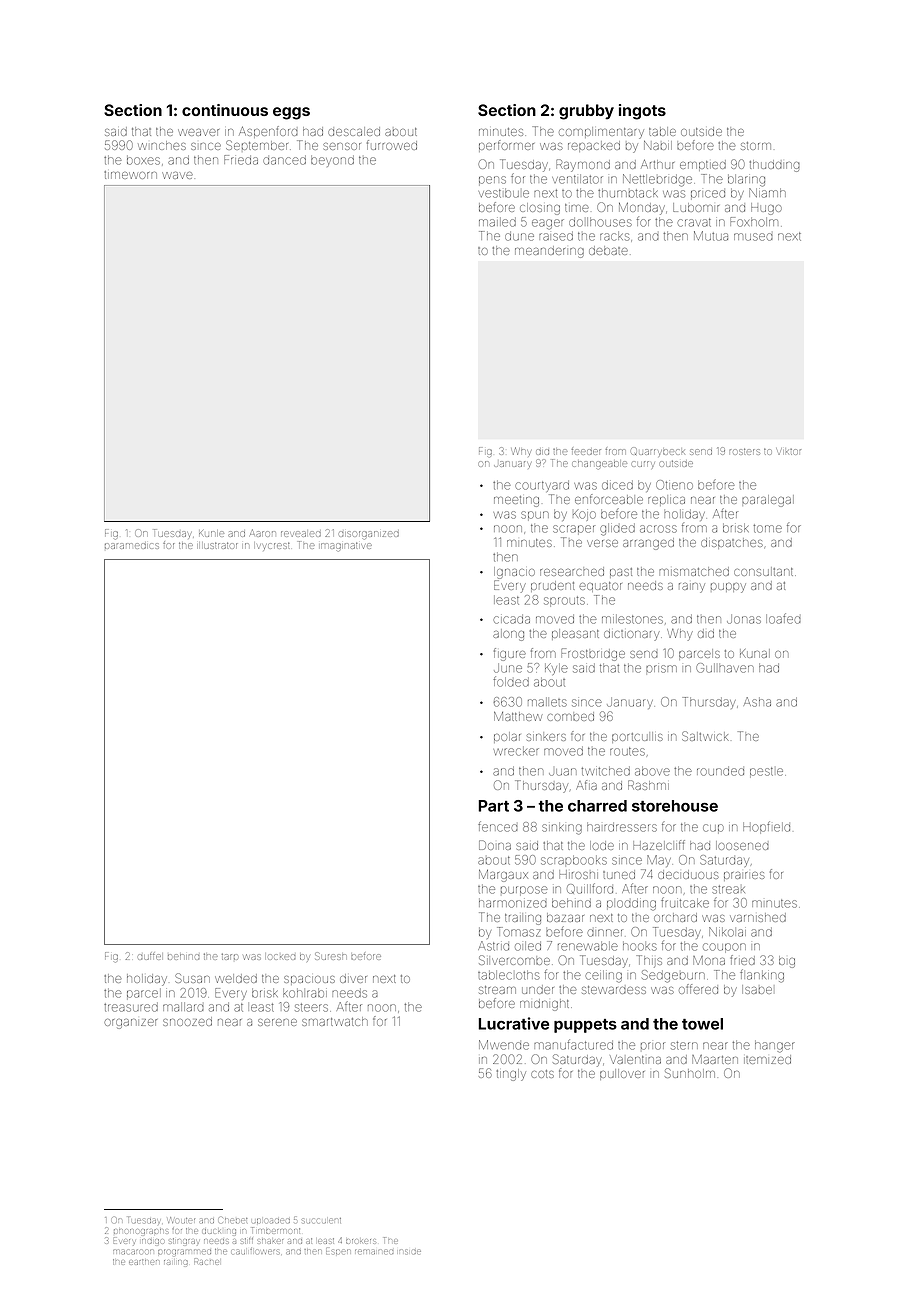  I want to click on vestibule, so click(504, 193).
